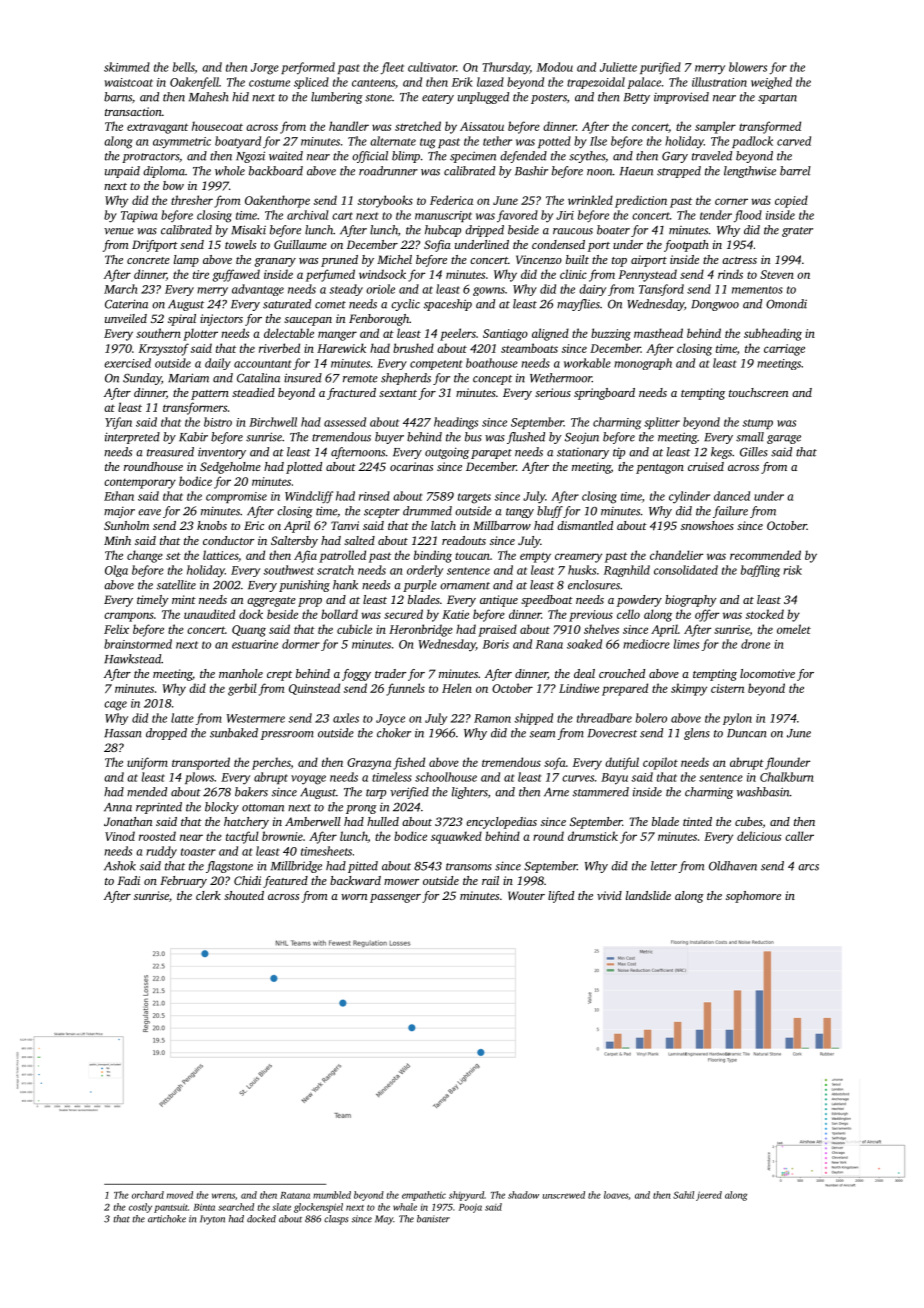  Describe the element at coordinates (336, 1220) in the screenshot. I see `clasps` at that location.
